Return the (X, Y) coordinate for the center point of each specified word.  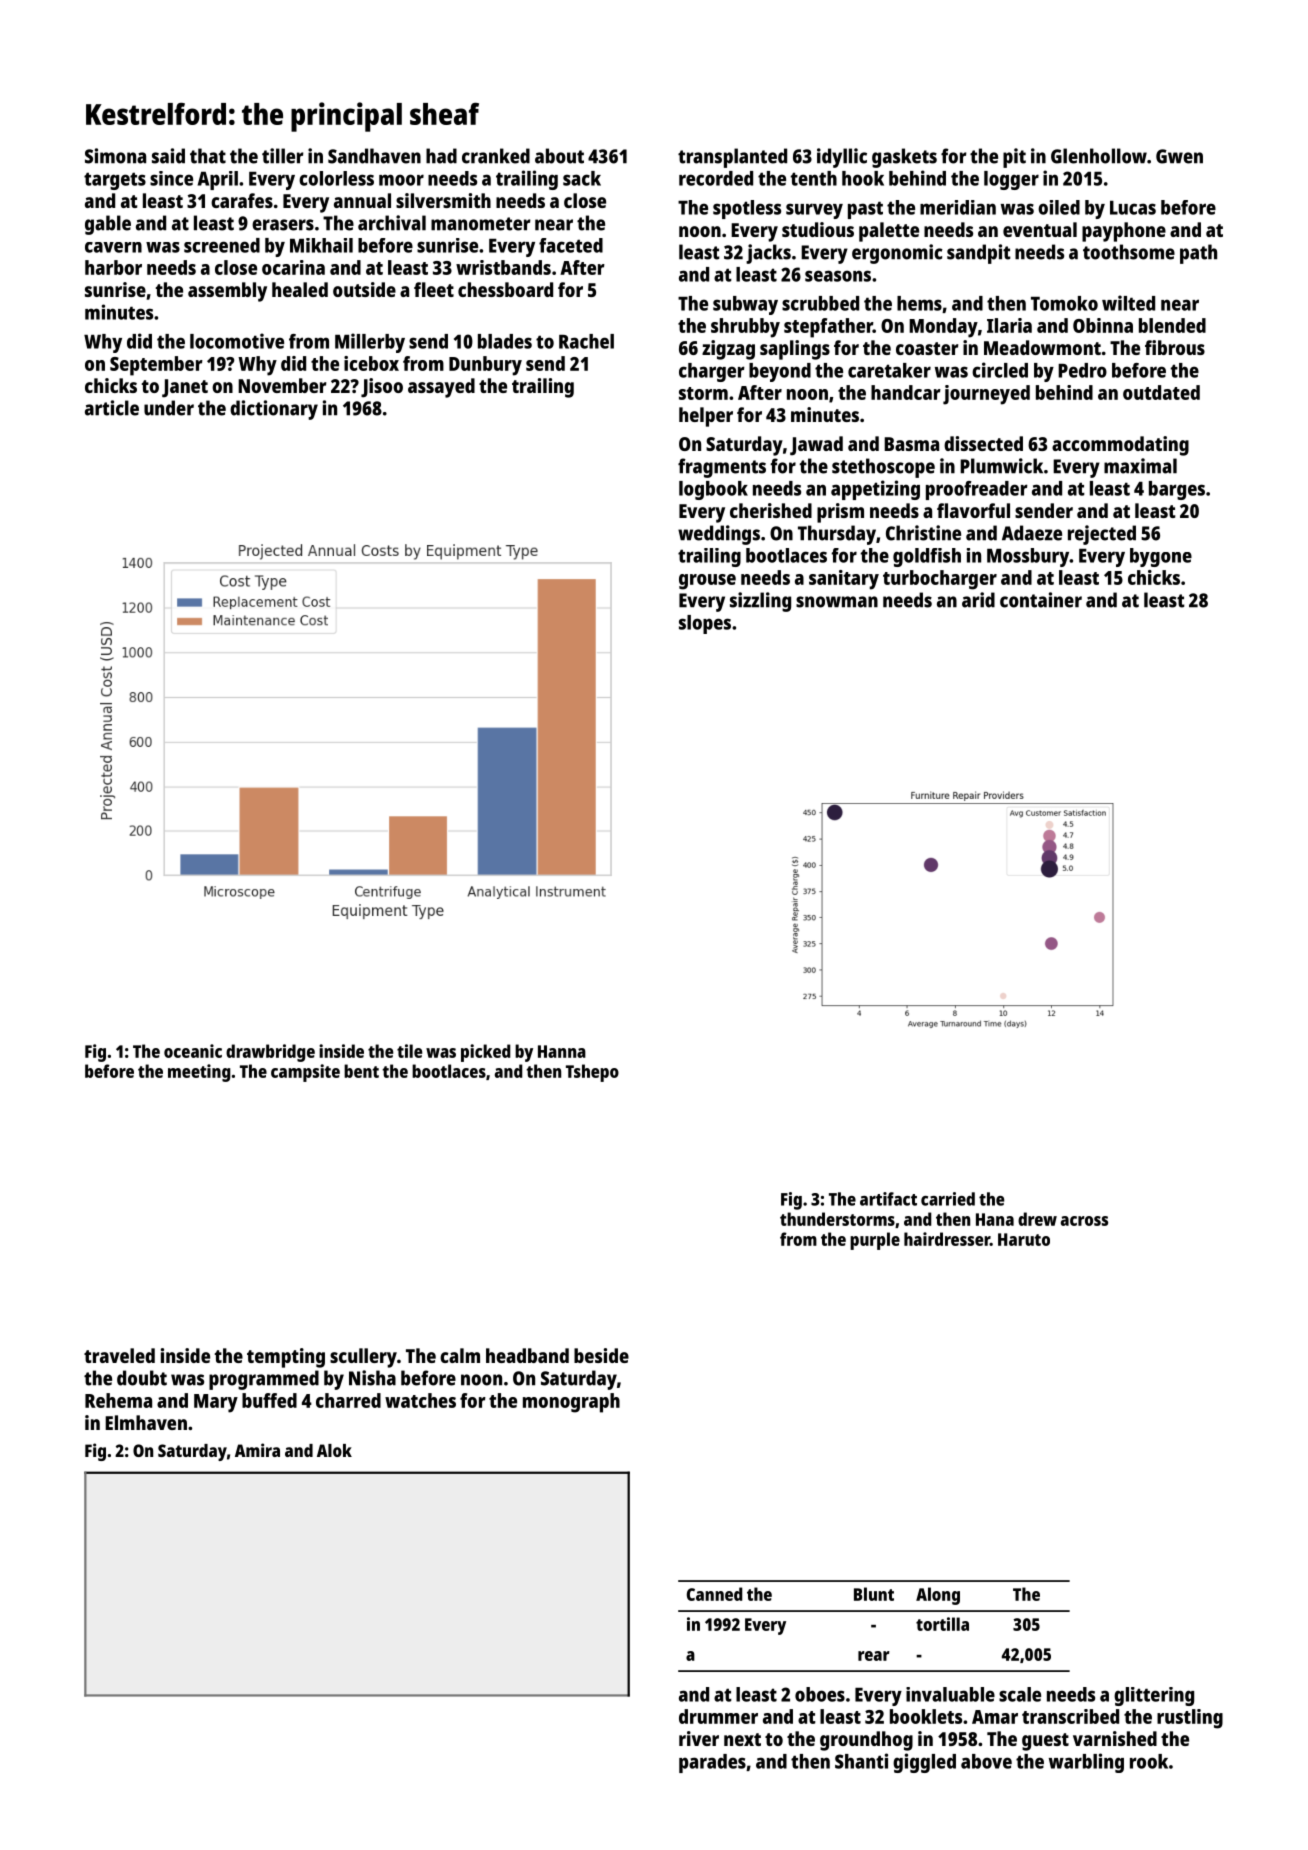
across (1084, 1221)
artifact (888, 1199)
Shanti (861, 1761)
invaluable (950, 1694)
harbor (113, 267)
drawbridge (270, 1053)
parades (712, 1763)
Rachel (586, 341)
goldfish (927, 557)
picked (486, 1053)
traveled (119, 1355)
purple (875, 1241)
